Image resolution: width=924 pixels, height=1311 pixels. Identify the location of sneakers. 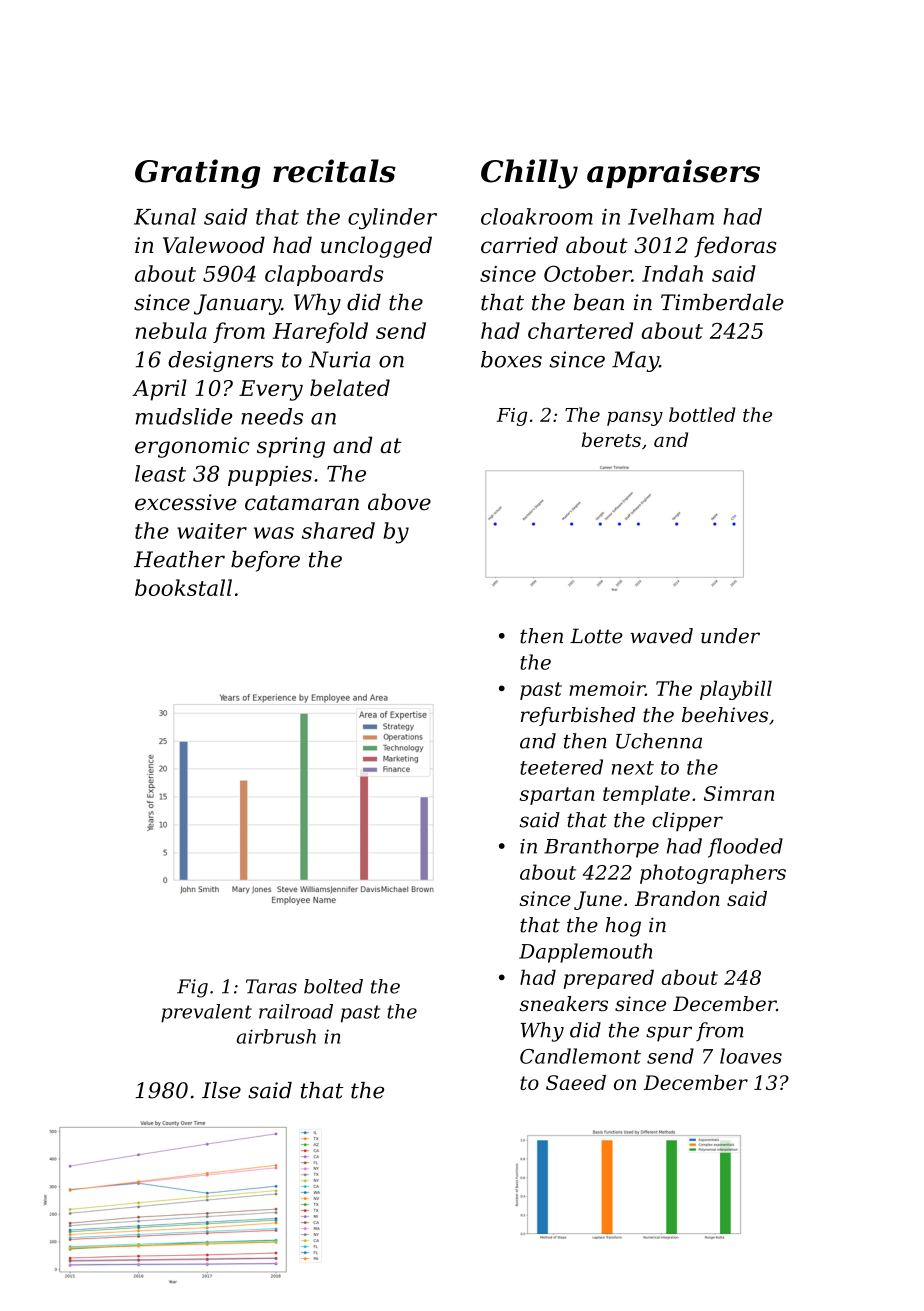
(564, 1004).
